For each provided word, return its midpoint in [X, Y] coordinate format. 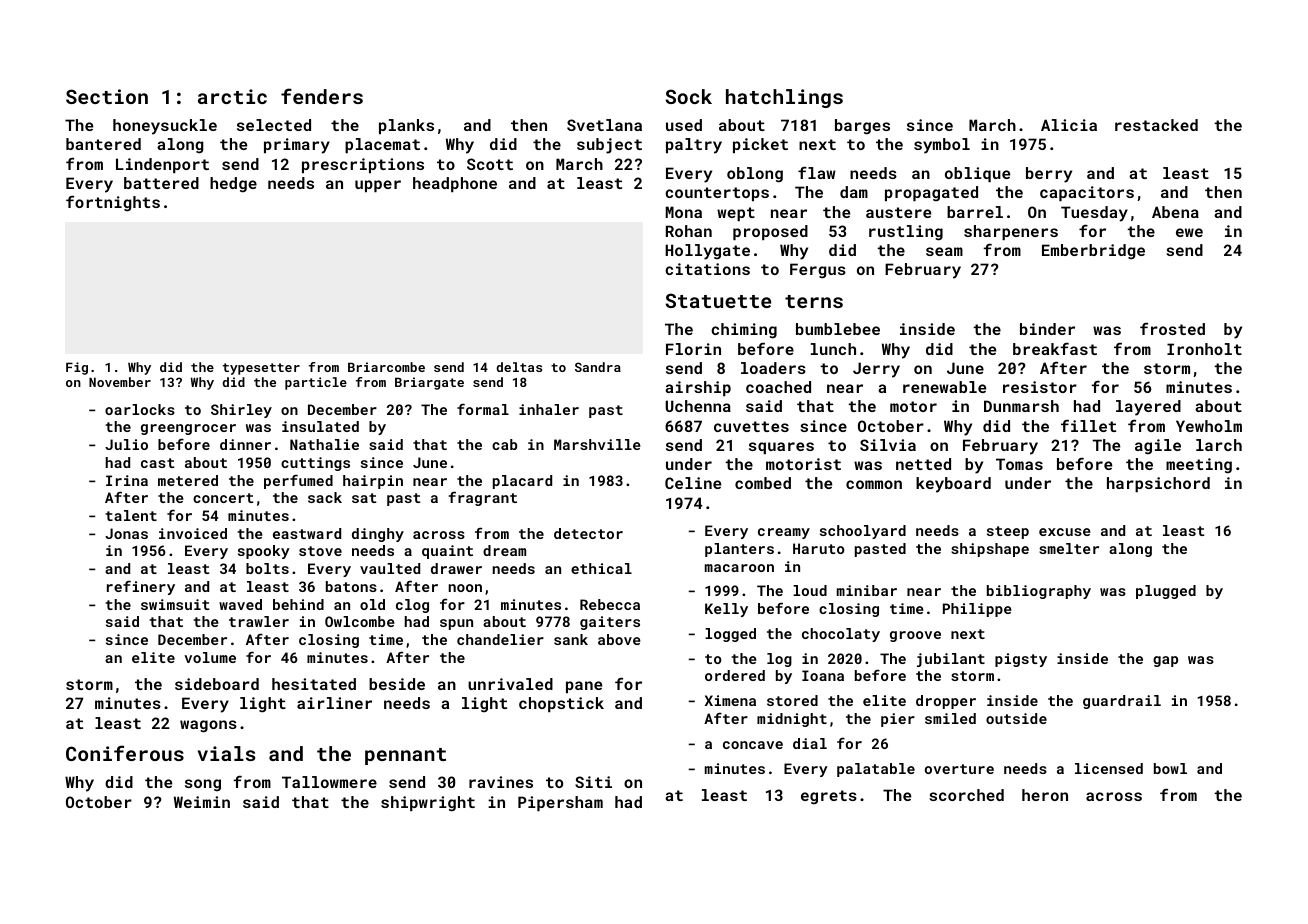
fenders [322, 96]
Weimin [202, 802]
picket [760, 145]
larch [1219, 445]
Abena [1175, 212]
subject [609, 146]
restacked [1156, 125]
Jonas [126, 533]
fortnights [113, 203]
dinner [245, 444]
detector [588, 533]
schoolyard [863, 532]
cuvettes [751, 426]
